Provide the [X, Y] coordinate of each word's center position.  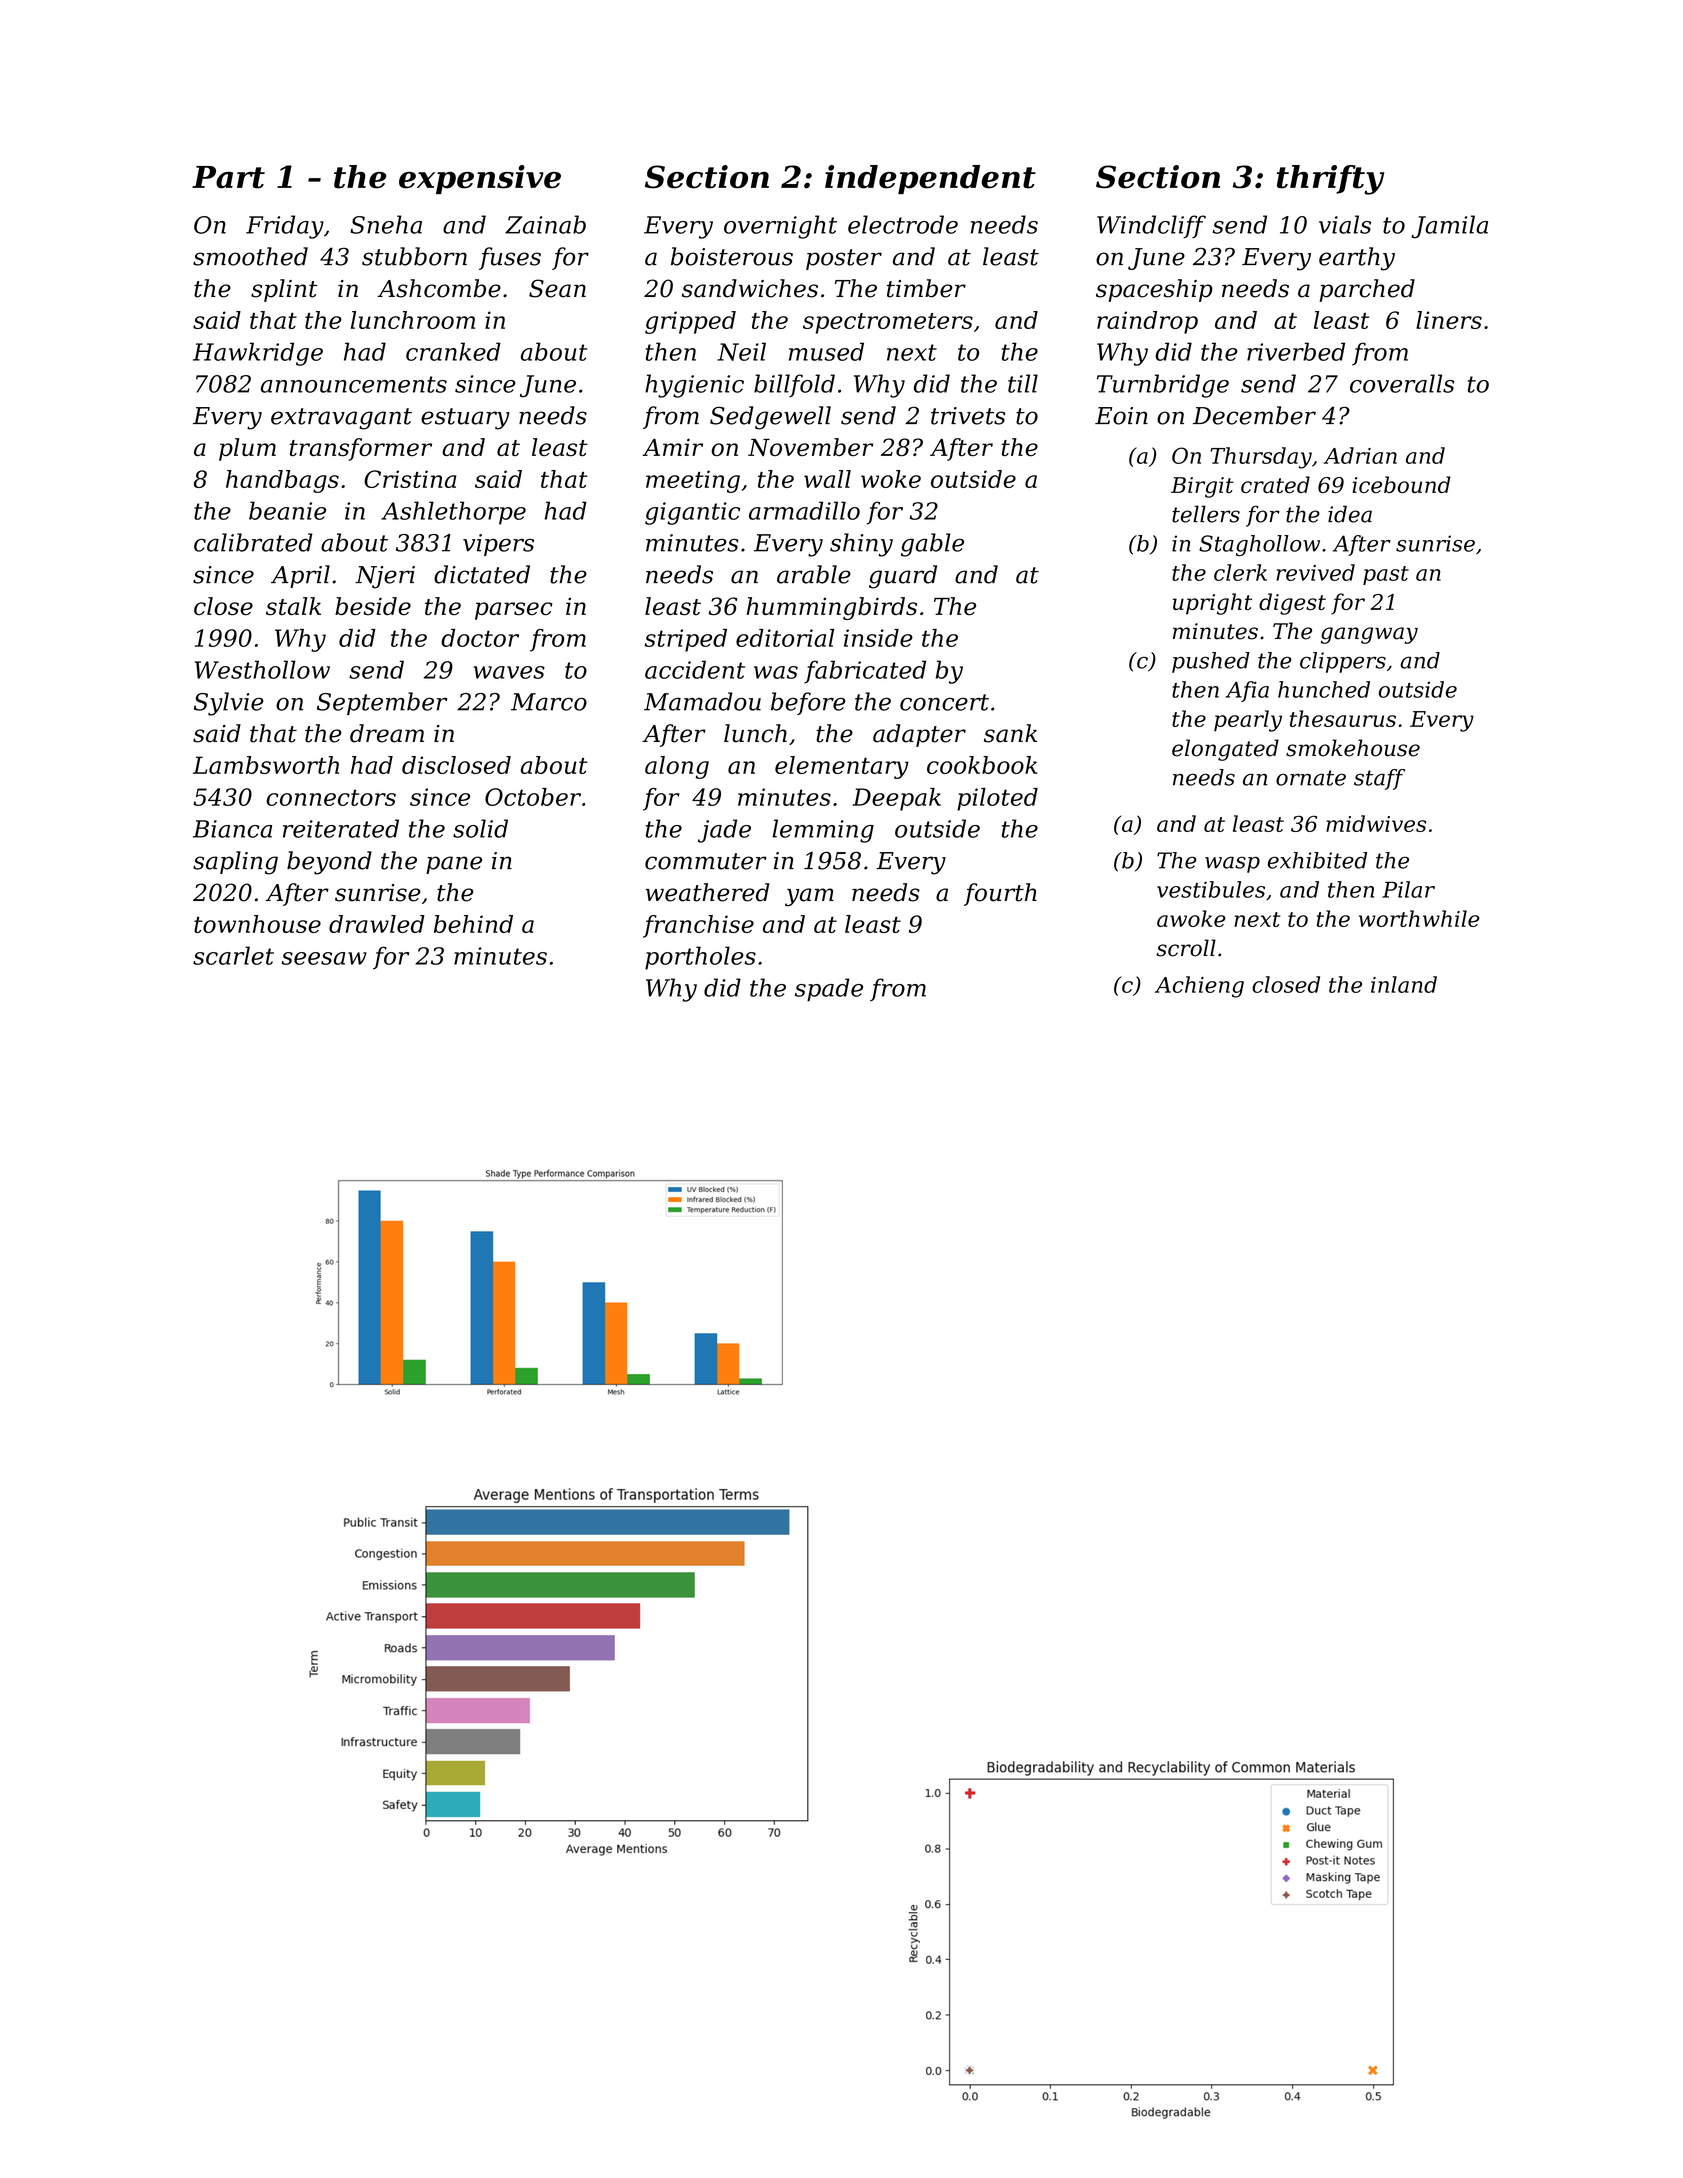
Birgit [1202, 487]
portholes [700, 958]
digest [1292, 604]
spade [829, 990]
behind [473, 924]
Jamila [1449, 227]
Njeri [385, 577]
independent [930, 179]
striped [685, 640]
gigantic [692, 513]
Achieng [1199, 987]
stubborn [414, 256]
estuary [465, 419]
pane [454, 865]
